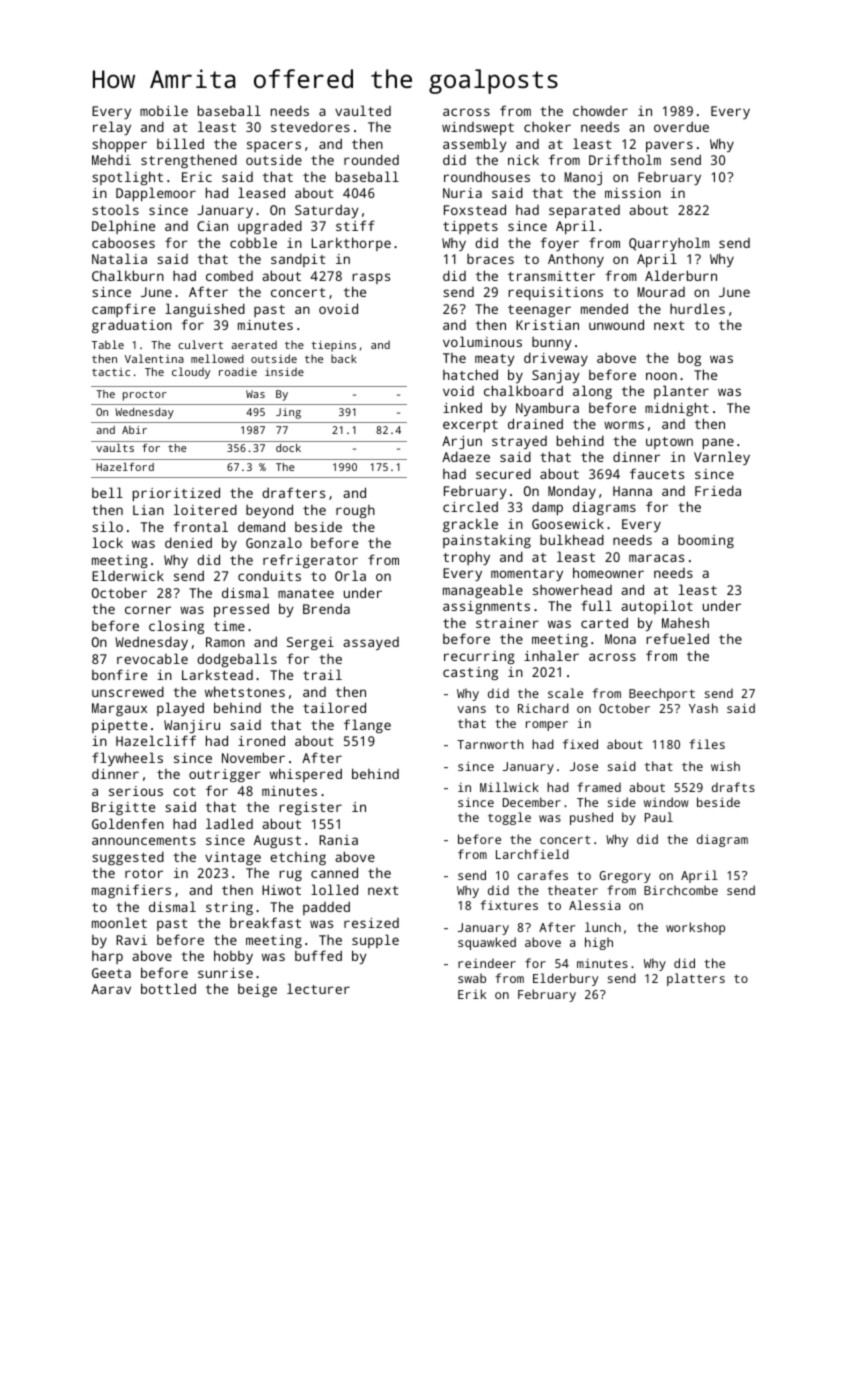 This image has height=1400, width=849. I want to click on graduation, so click(132, 326).
